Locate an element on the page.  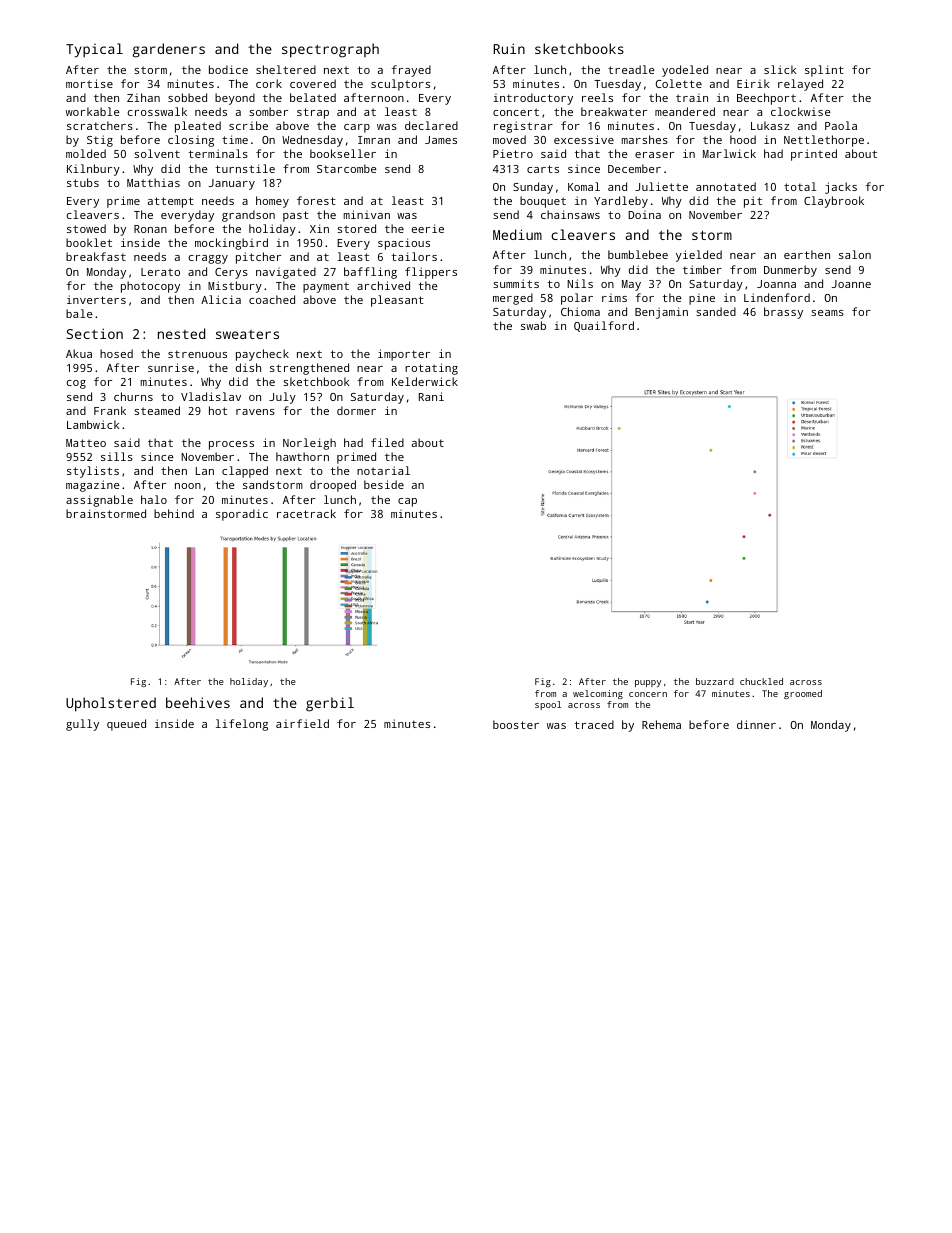
seams is located at coordinates (827, 313).
